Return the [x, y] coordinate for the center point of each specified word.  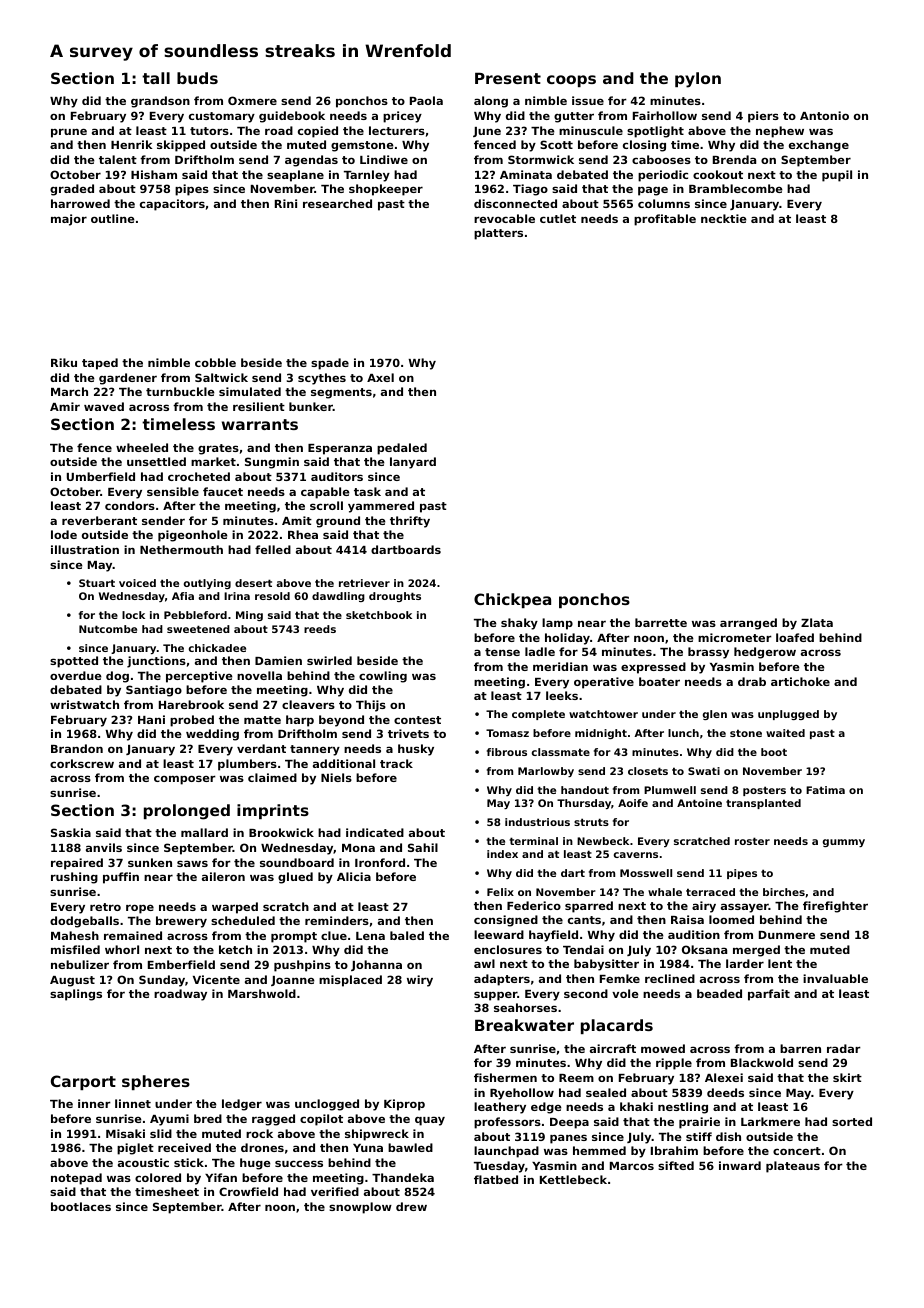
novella [259, 675]
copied [318, 132]
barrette [661, 622]
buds [197, 78]
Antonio [824, 115]
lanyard [413, 463]
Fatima [825, 790]
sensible [173, 491]
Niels [336, 777]
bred [208, 1118]
